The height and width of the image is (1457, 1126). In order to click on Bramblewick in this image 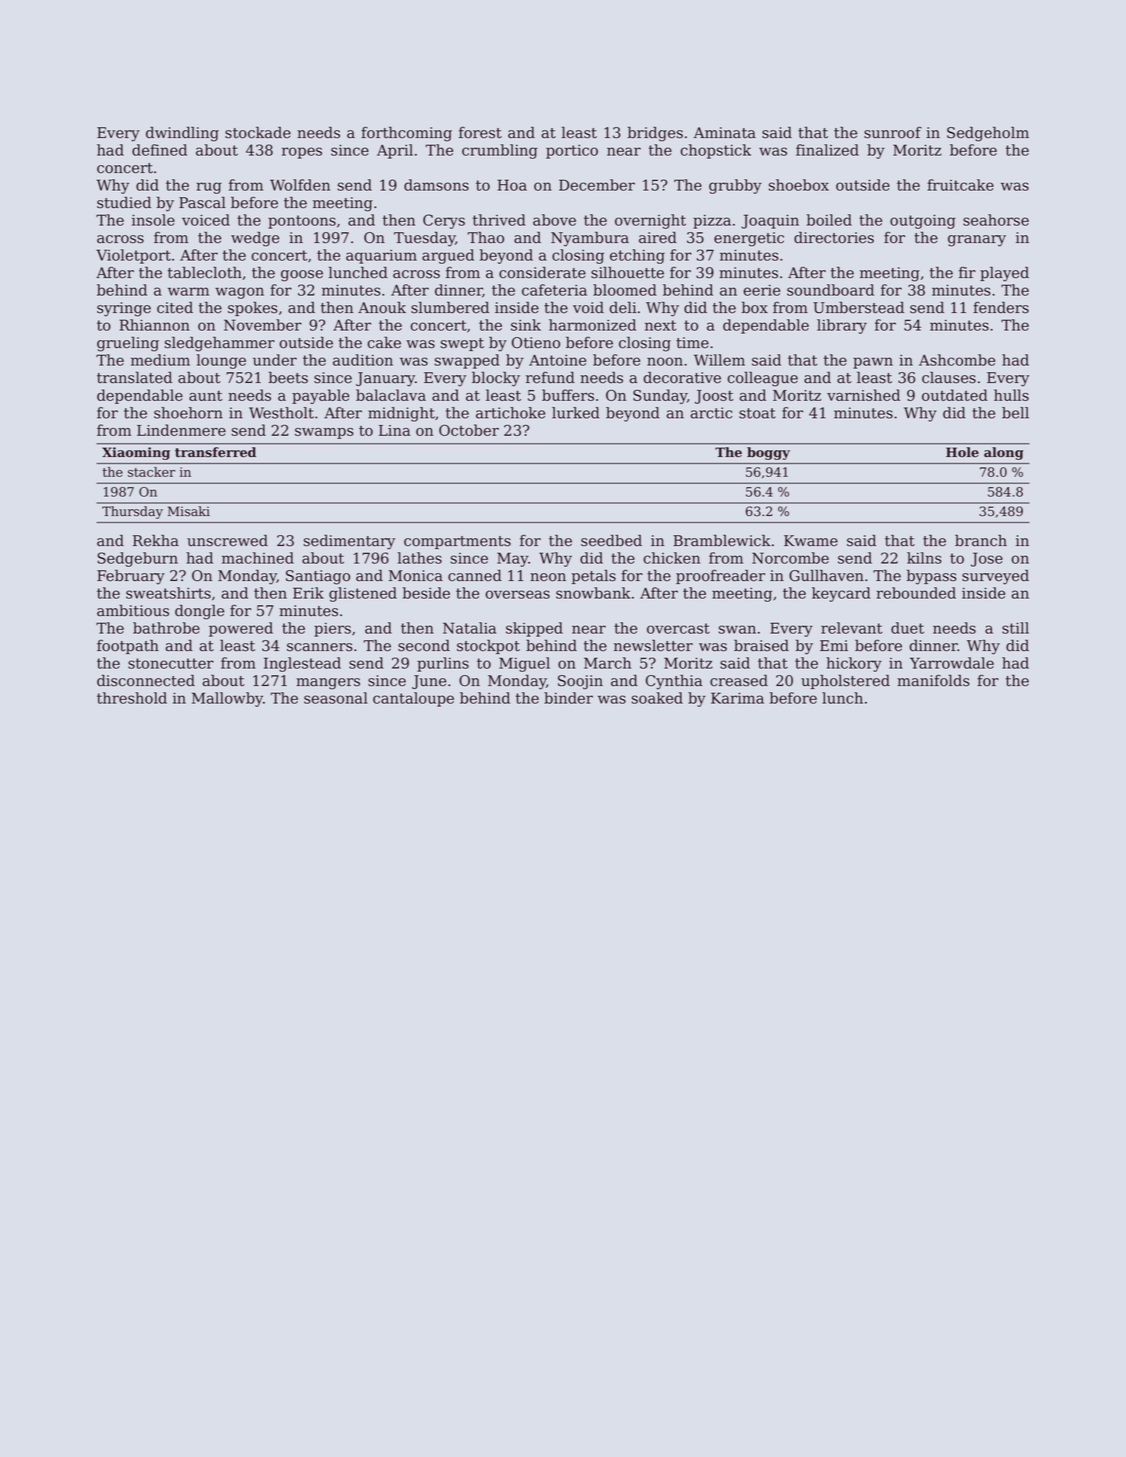, I will do `click(722, 540)`.
